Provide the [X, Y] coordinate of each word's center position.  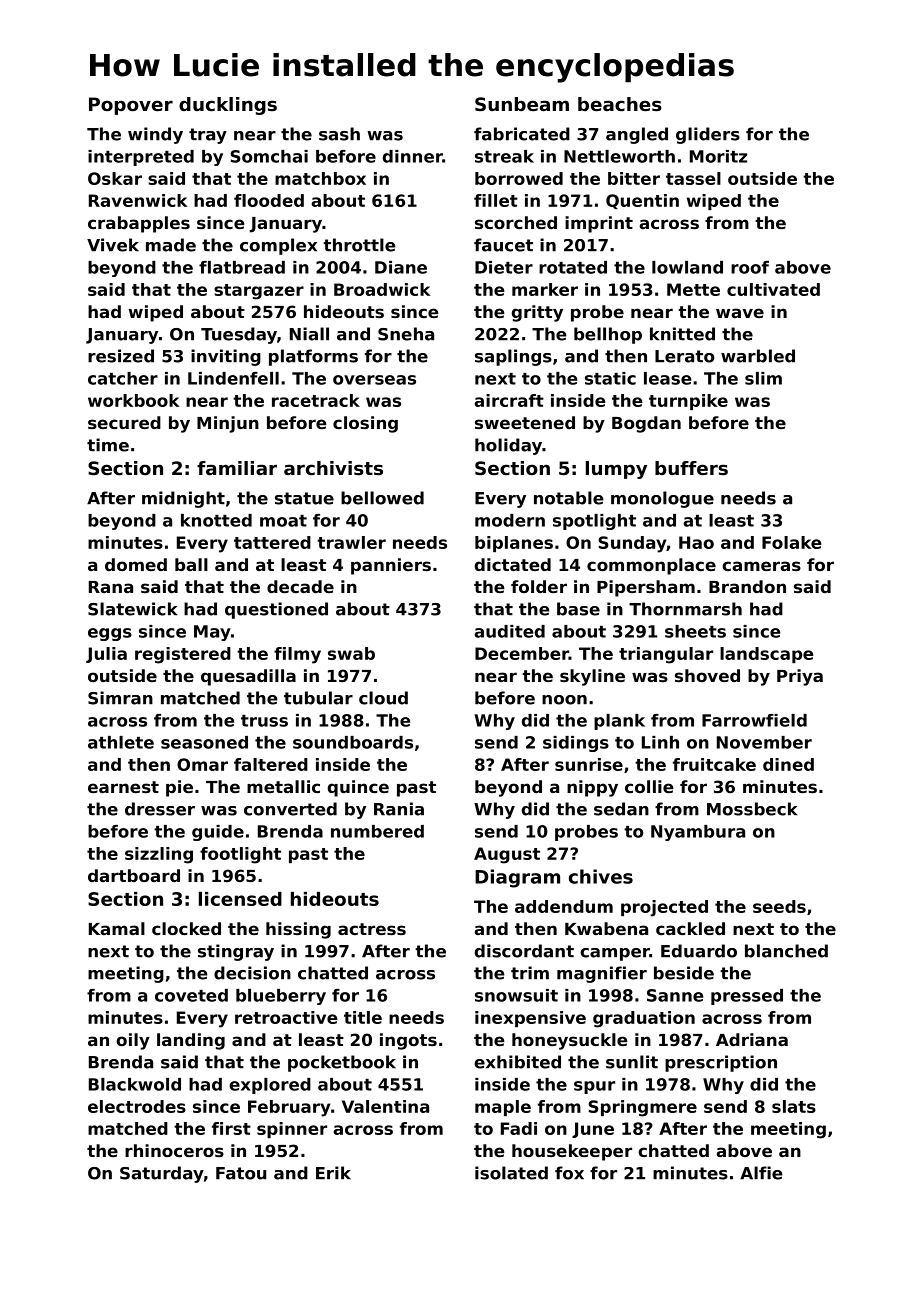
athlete [121, 742]
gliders [708, 135]
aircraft [509, 400]
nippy [592, 788]
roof [750, 267]
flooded [269, 200]
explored [270, 1086]
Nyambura [698, 833]
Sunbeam [522, 104]
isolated [511, 1173]
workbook [133, 400]
